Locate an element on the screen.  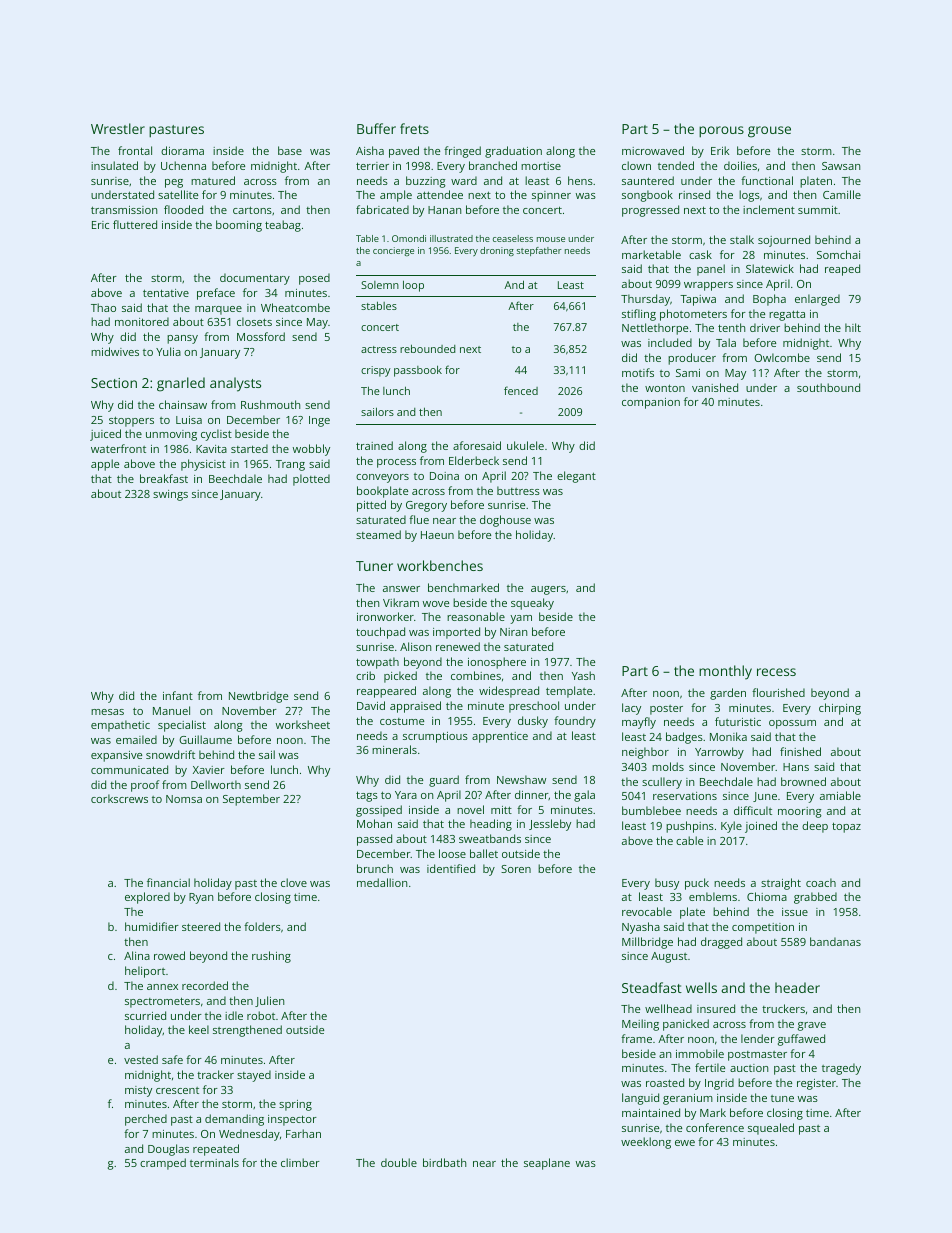
stoppers is located at coordinates (131, 421).
